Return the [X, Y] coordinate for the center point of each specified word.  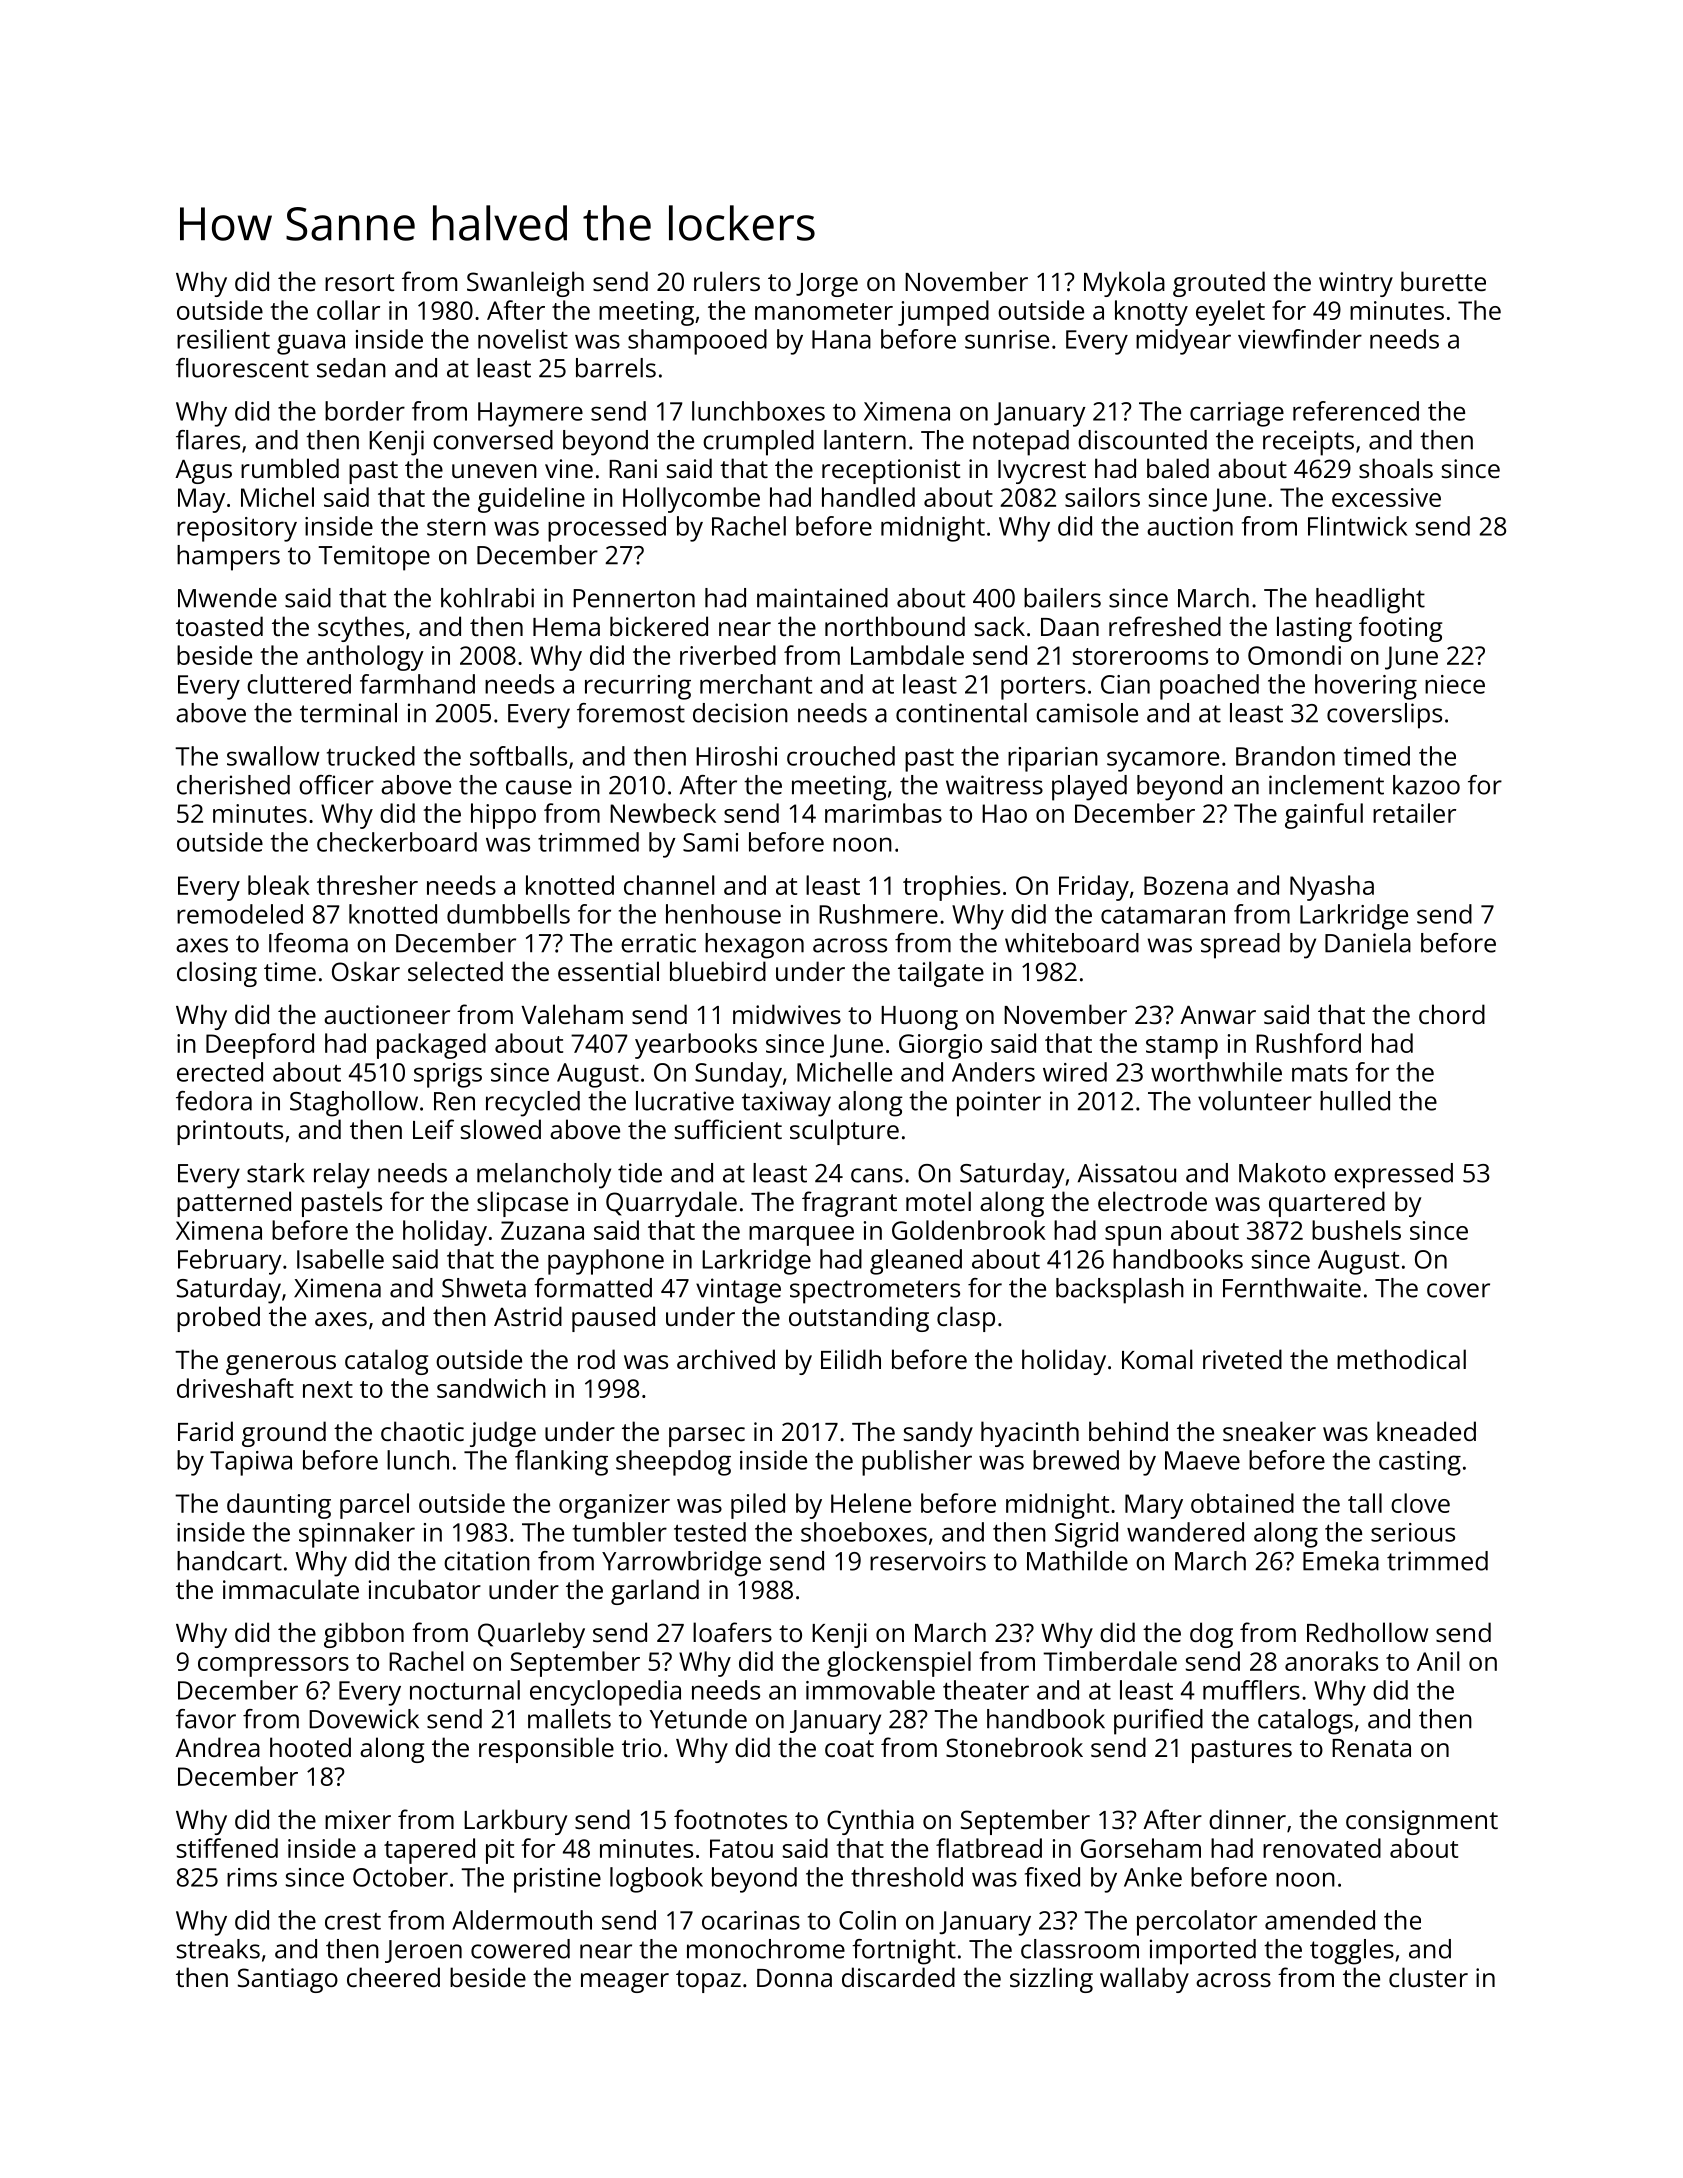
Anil [1438, 1661]
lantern [865, 440]
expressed [1393, 1176]
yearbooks [696, 1046]
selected [455, 971]
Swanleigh [525, 284]
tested [710, 1532]
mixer [358, 1819]
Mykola [1124, 284]
